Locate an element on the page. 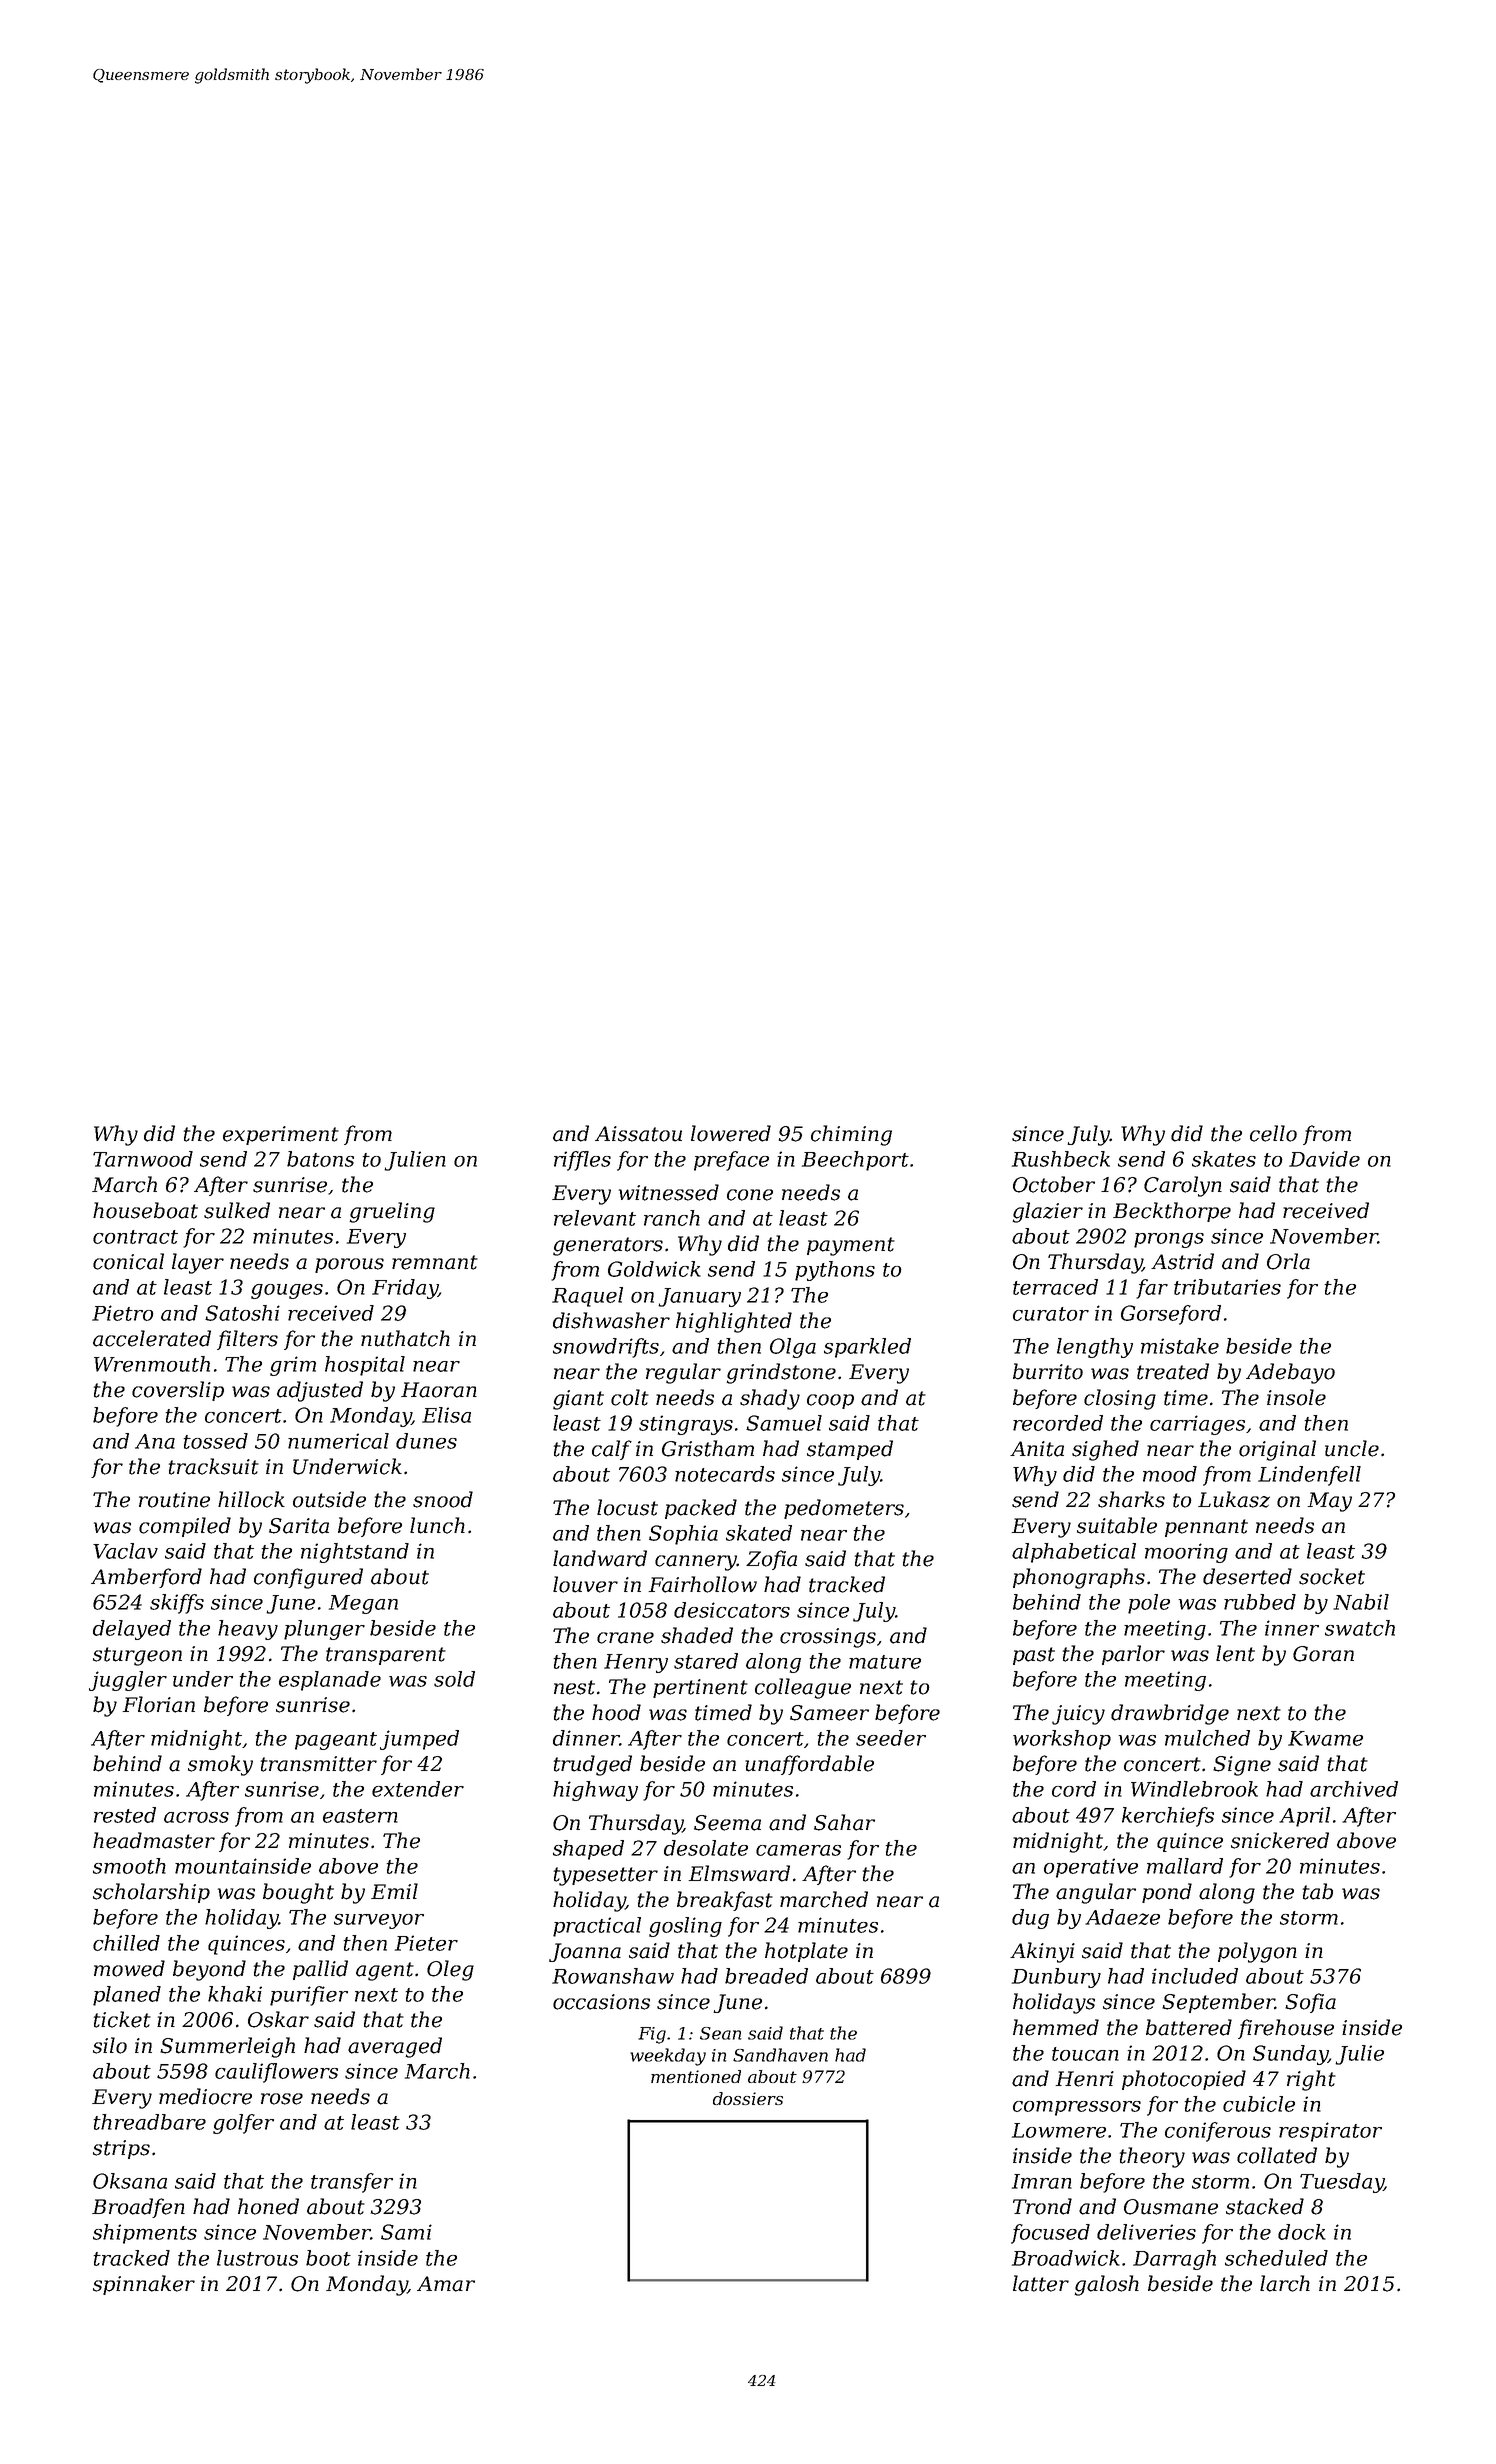 The width and height of the document is (1496, 2464). polygon is located at coordinates (1257, 1952).
